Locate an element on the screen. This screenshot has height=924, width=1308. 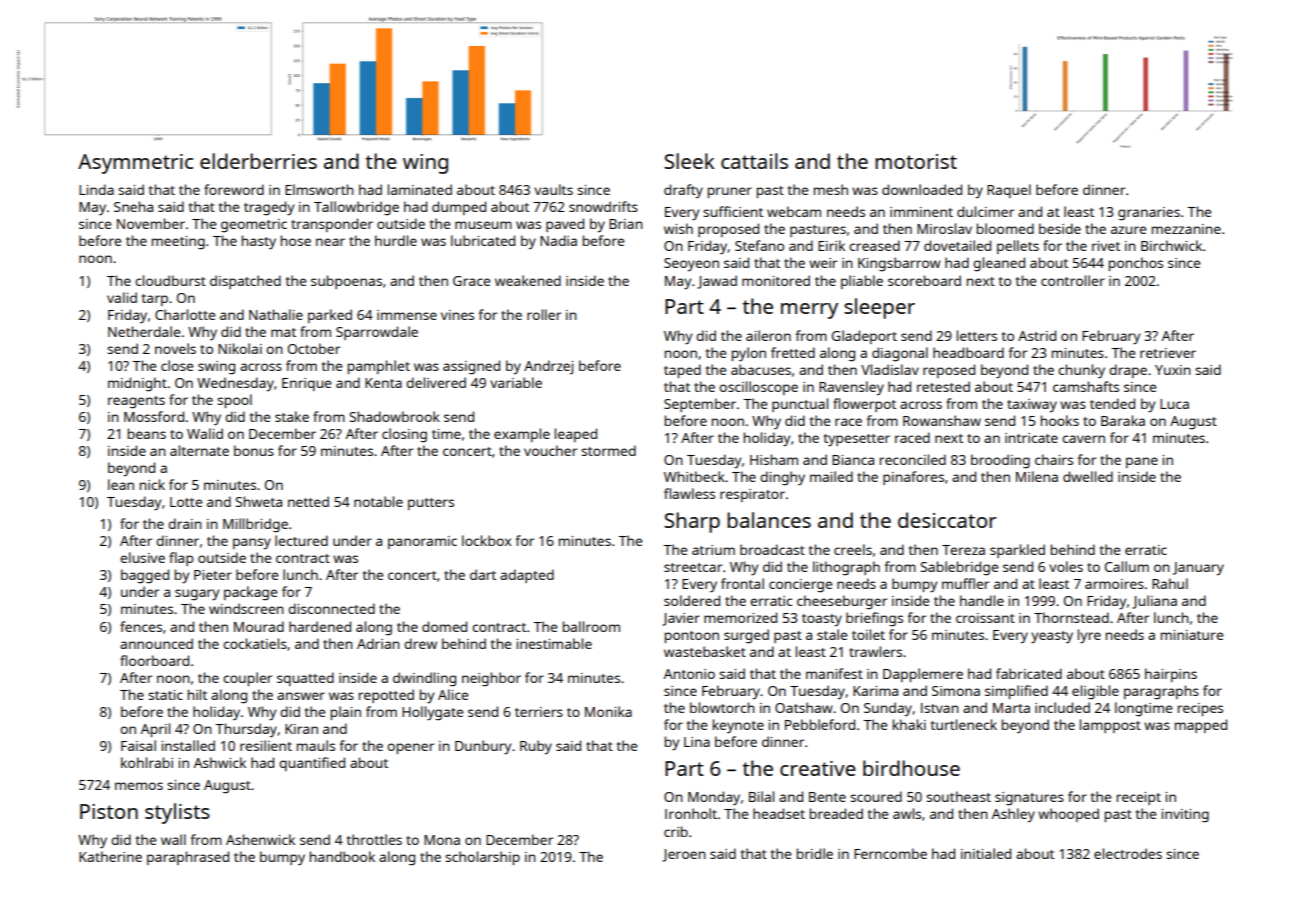
yeasty is located at coordinates (1052, 637).
